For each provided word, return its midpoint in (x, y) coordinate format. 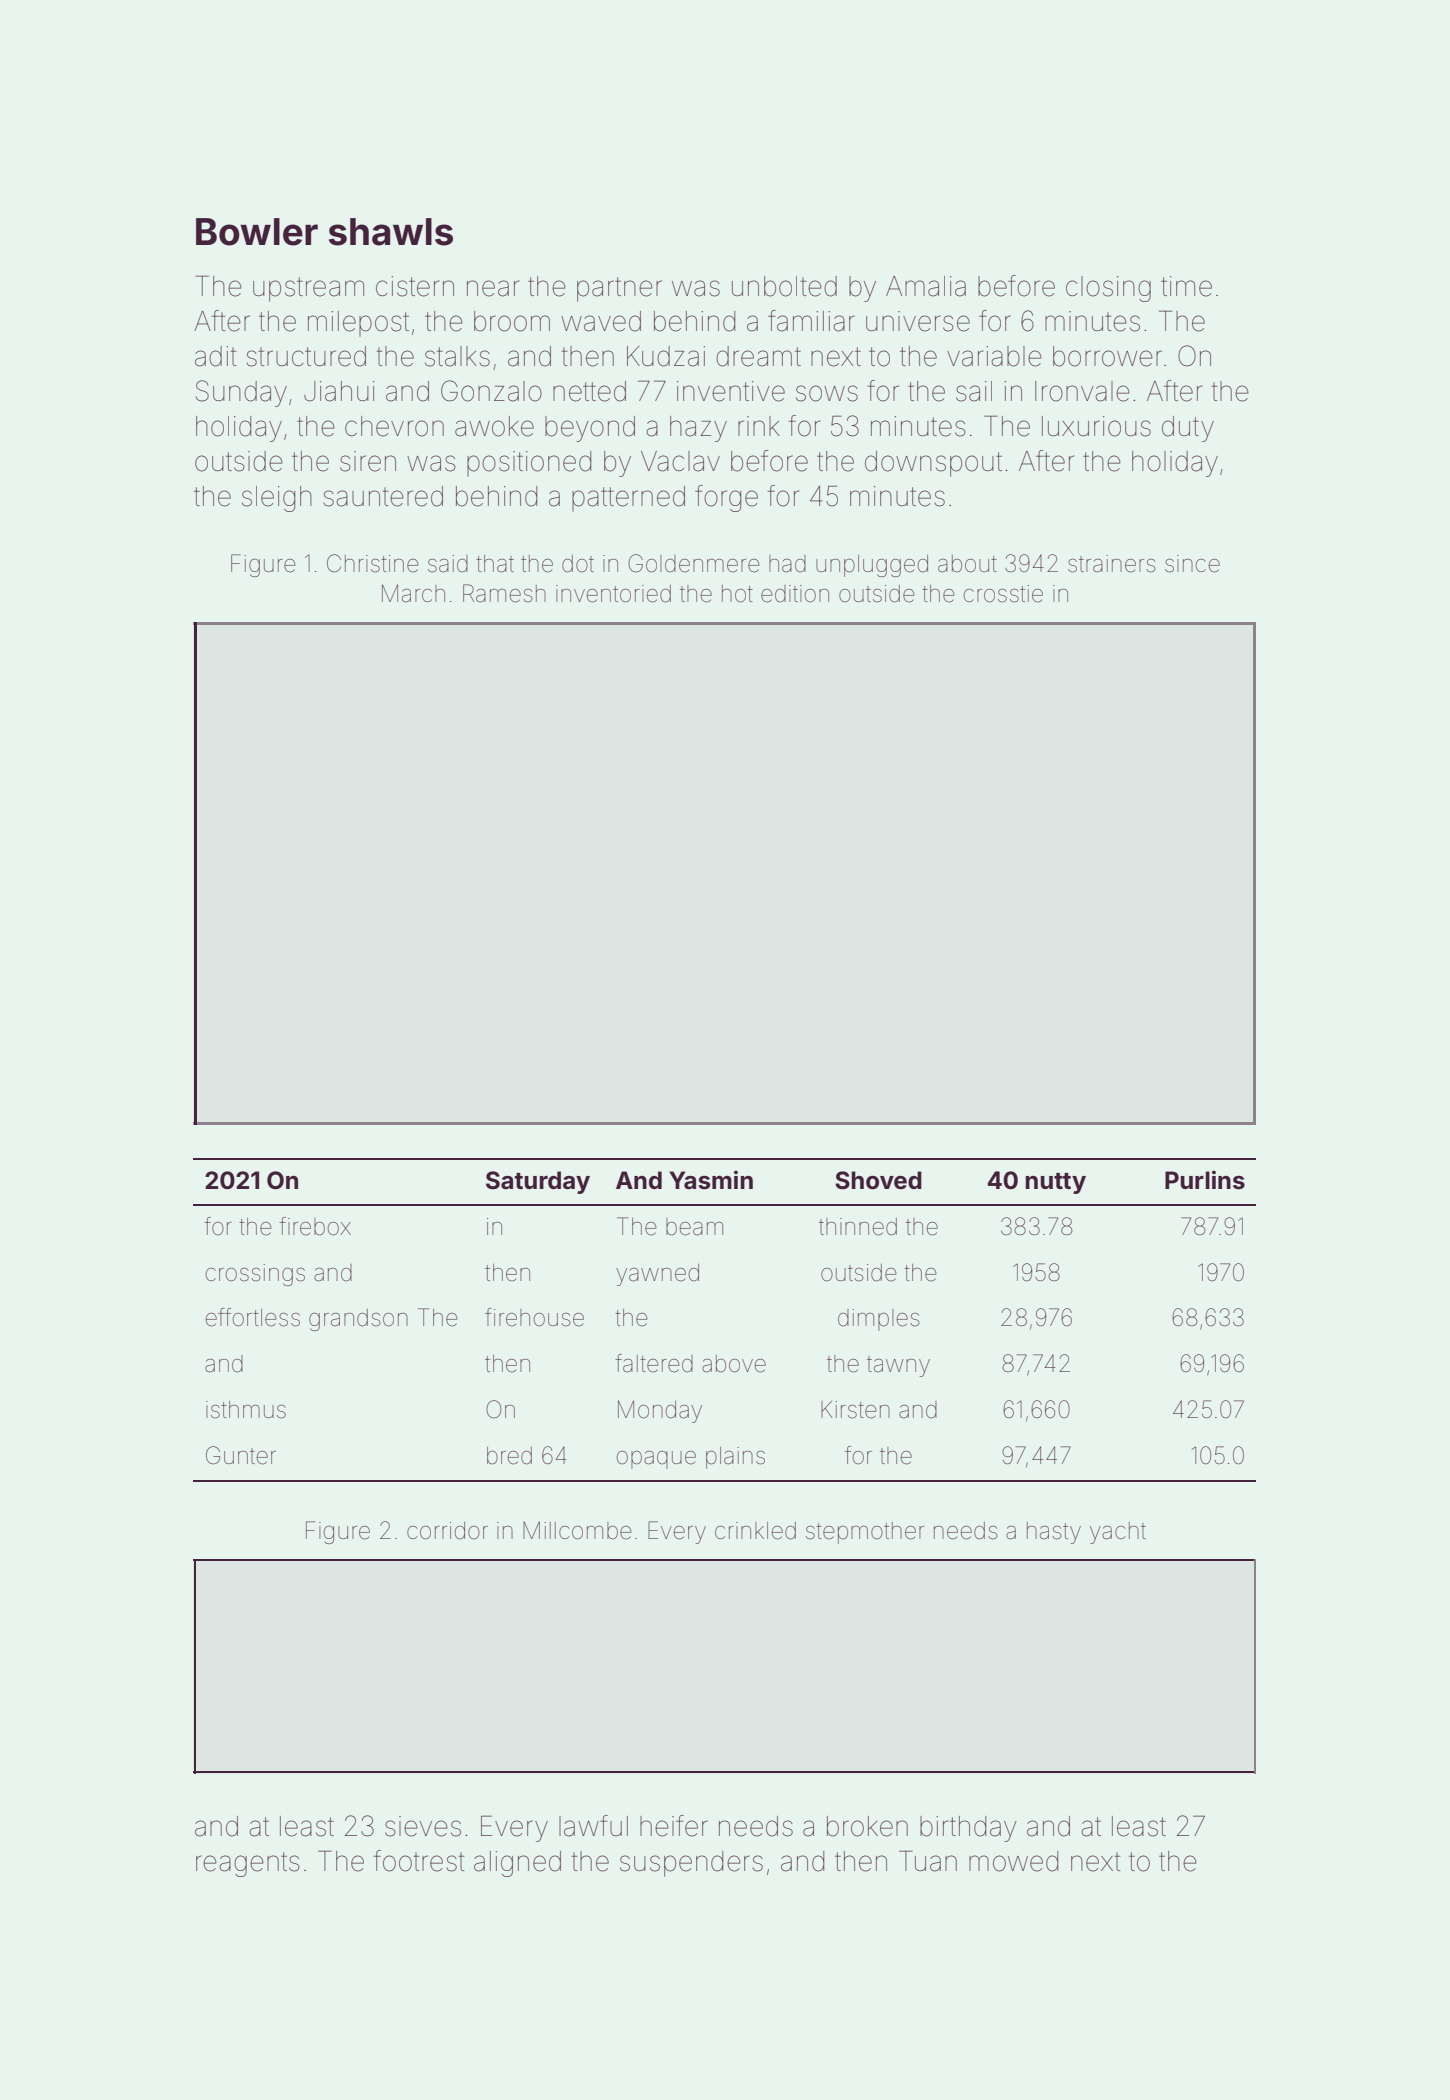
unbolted (784, 286)
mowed (1013, 1861)
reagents (248, 1864)
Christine (373, 563)
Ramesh (504, 593)
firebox (315, 1226)
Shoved (878, 1180)
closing (1108, 289)
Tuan (928, 1861)
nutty (1055, 1183)
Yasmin (711, 1180)
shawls (391, 232)
